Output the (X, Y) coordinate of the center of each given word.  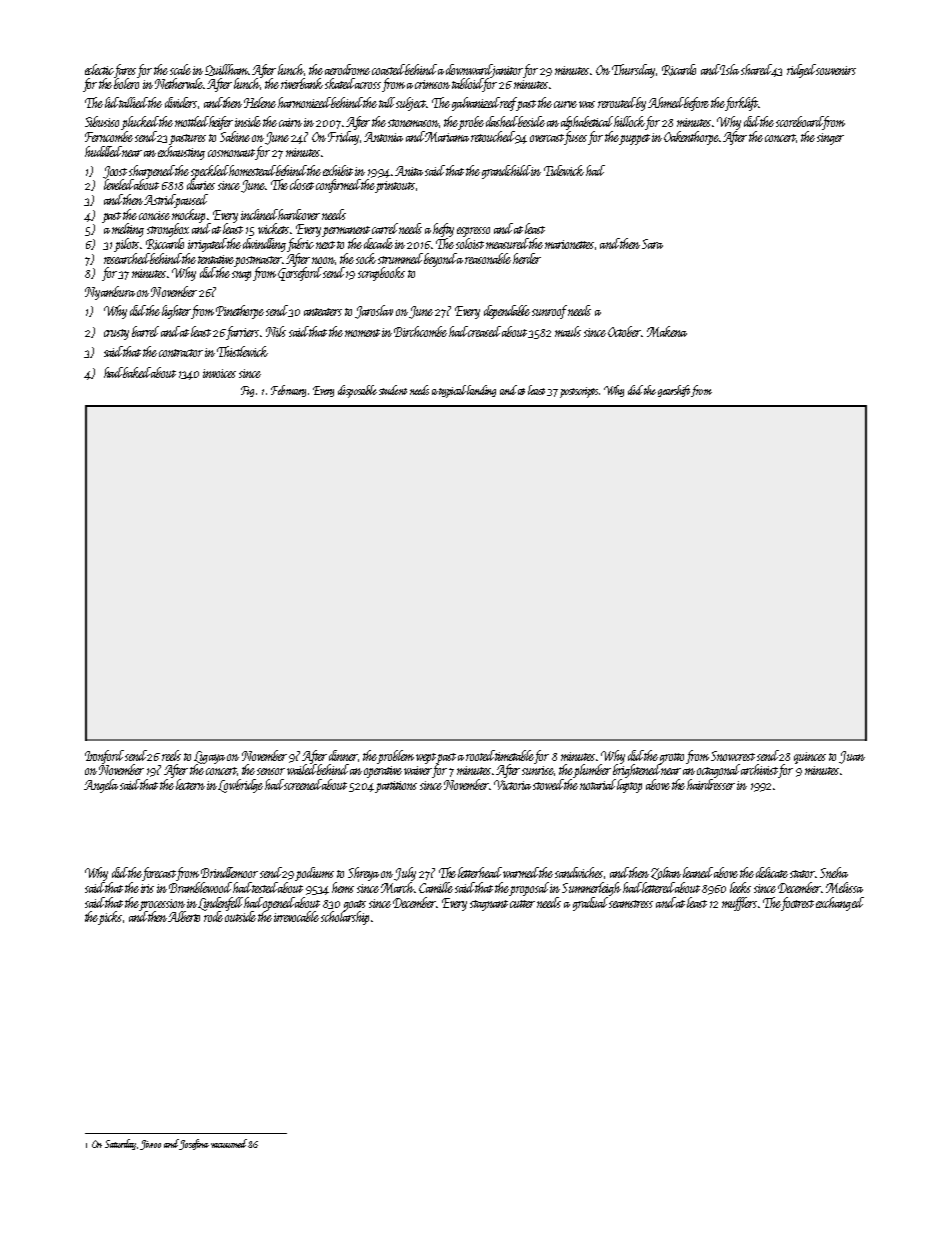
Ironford (104, 757)
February (288, 391)
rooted (480, 755)
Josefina (194, 1144)
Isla (729, 69)
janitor (508, 71)
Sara (652, 244)
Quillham (226, 70)
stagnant (489, 905)
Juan (852, 757)
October (624, 331)
